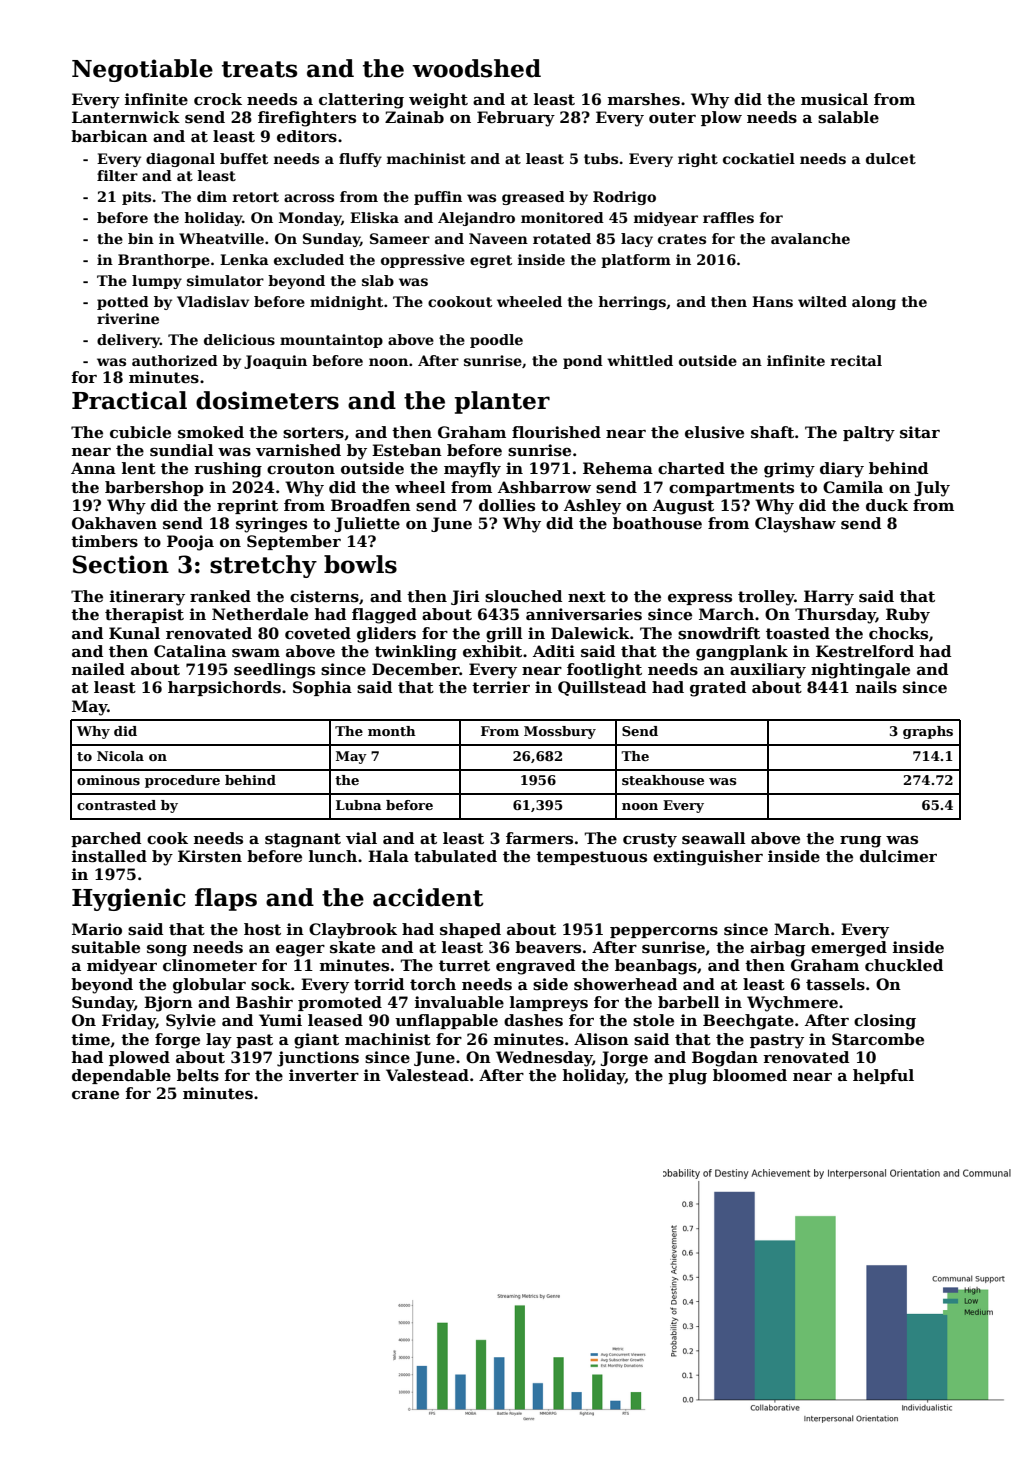  Describe the element at coordinates (427, 1075) in the screenshot. I see `Valestead` at that location.
